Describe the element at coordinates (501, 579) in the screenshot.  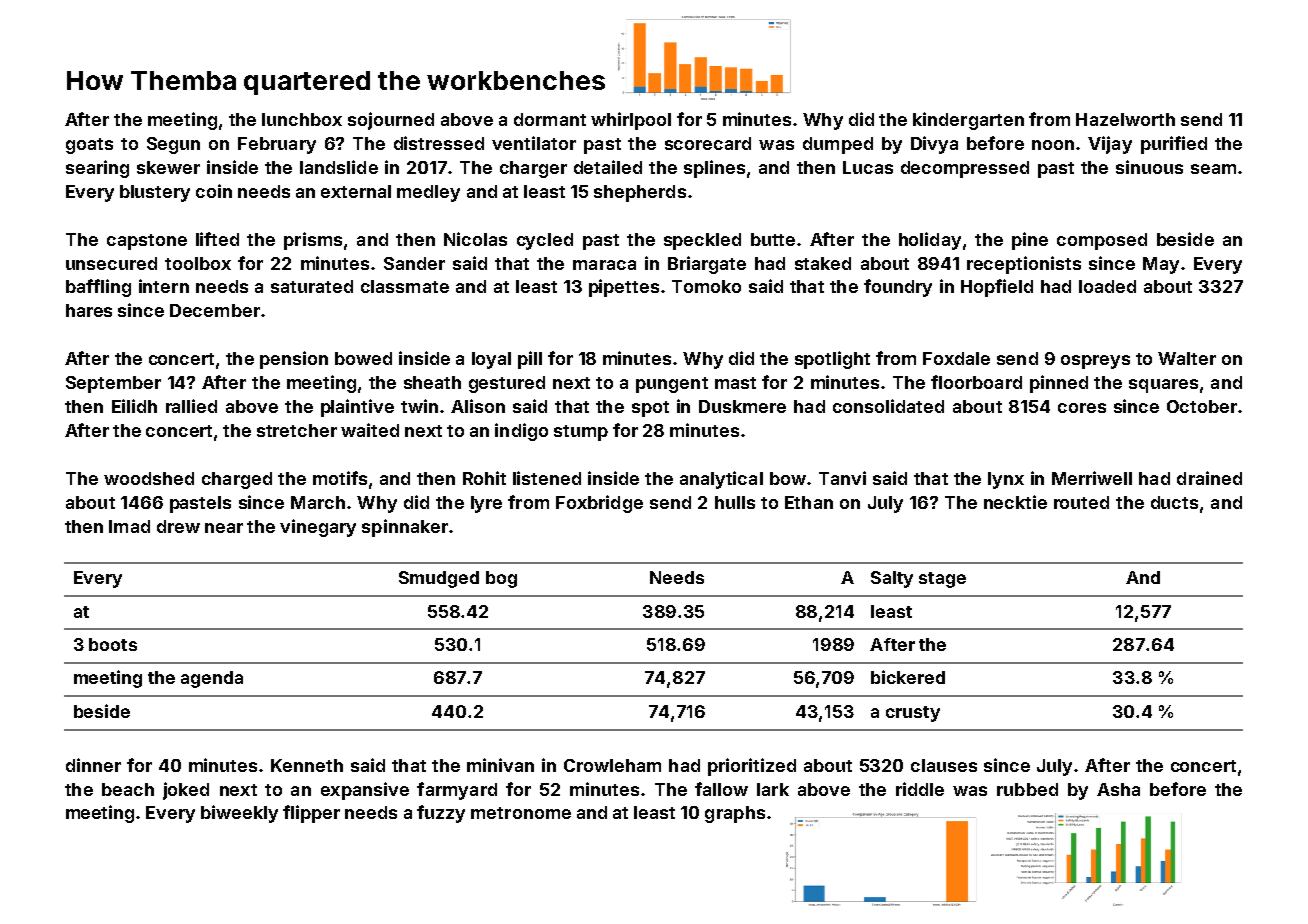
I see `bog` at that location.
